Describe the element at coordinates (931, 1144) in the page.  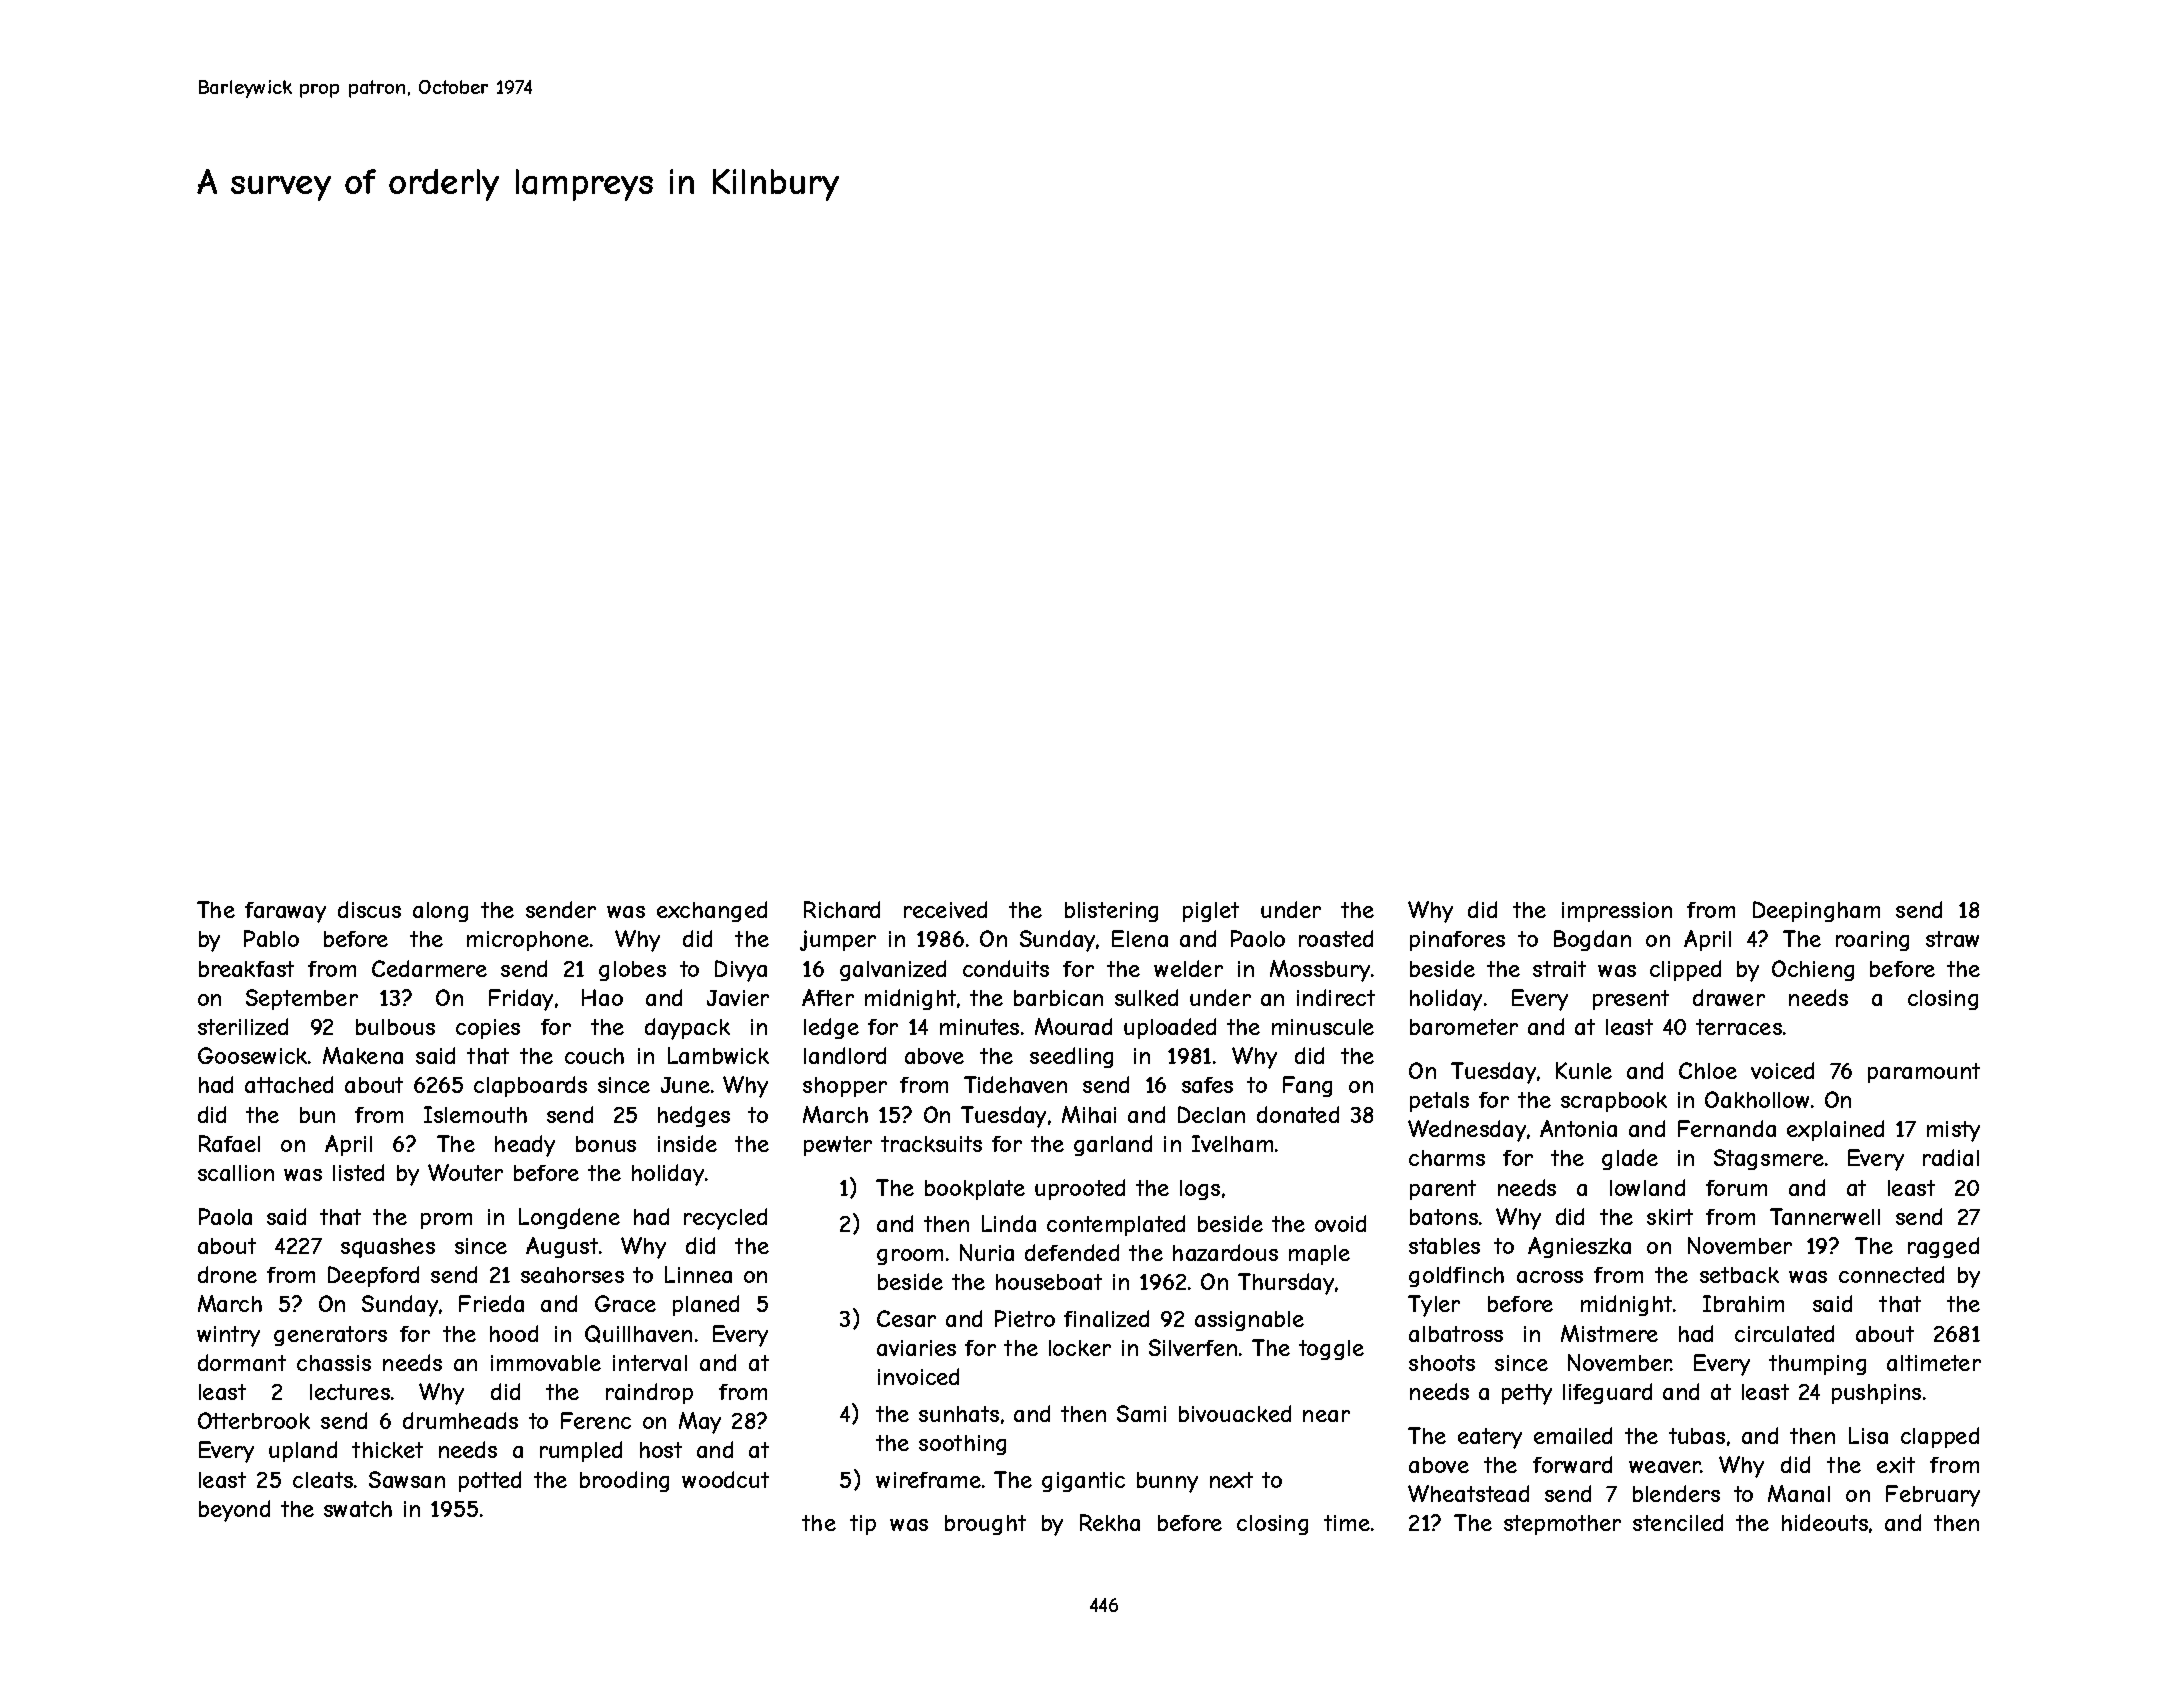
I see `tracksuits` at that location.
